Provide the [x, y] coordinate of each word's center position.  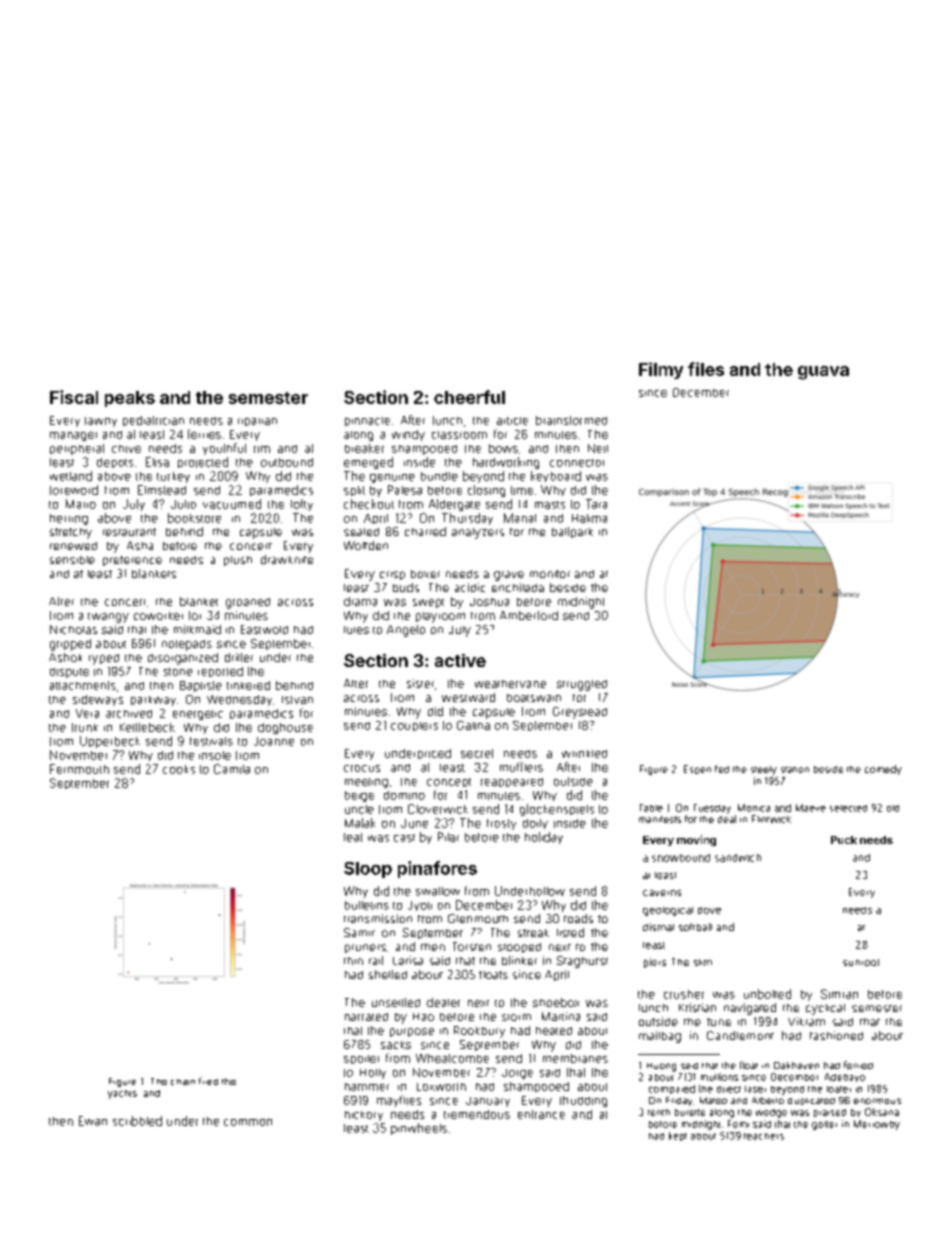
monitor [550, 574]
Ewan [93, 1121]
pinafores [437, 869]
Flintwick [771, 819]
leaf [353, 837]
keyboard [556, 476]
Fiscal [74, 397]
